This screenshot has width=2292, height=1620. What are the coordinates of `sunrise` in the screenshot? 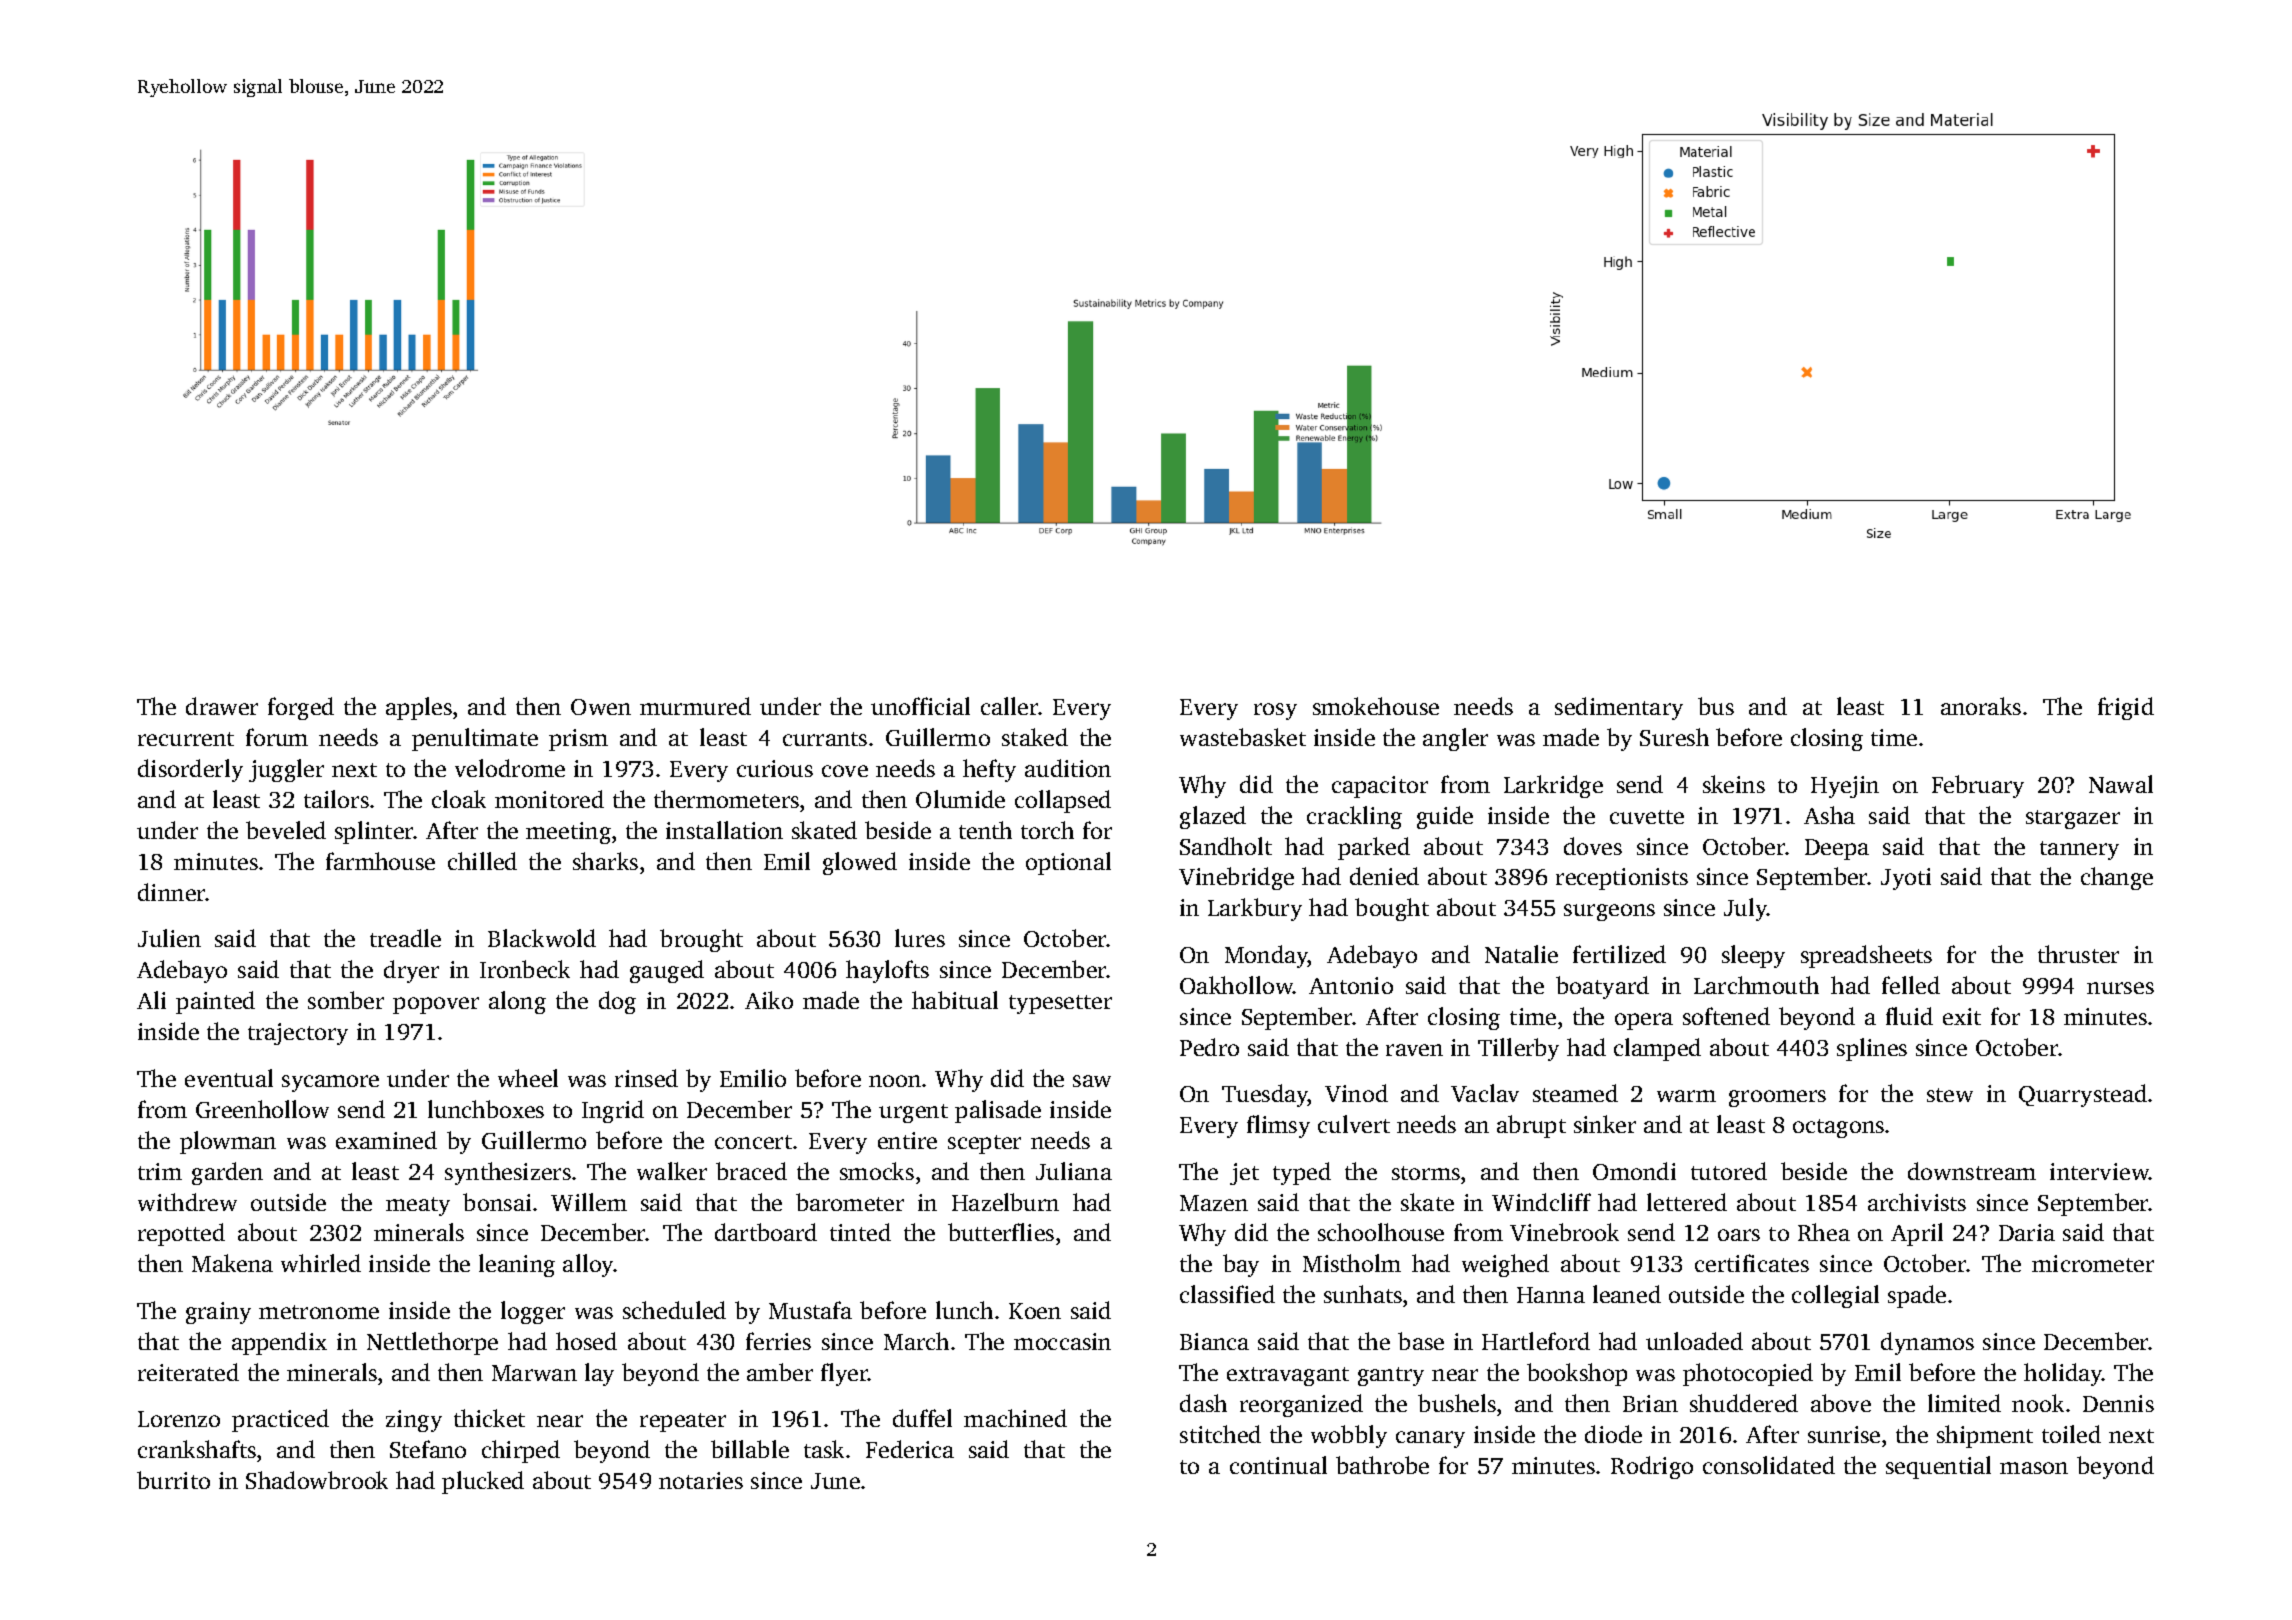 It's located at (1844, 1434).
